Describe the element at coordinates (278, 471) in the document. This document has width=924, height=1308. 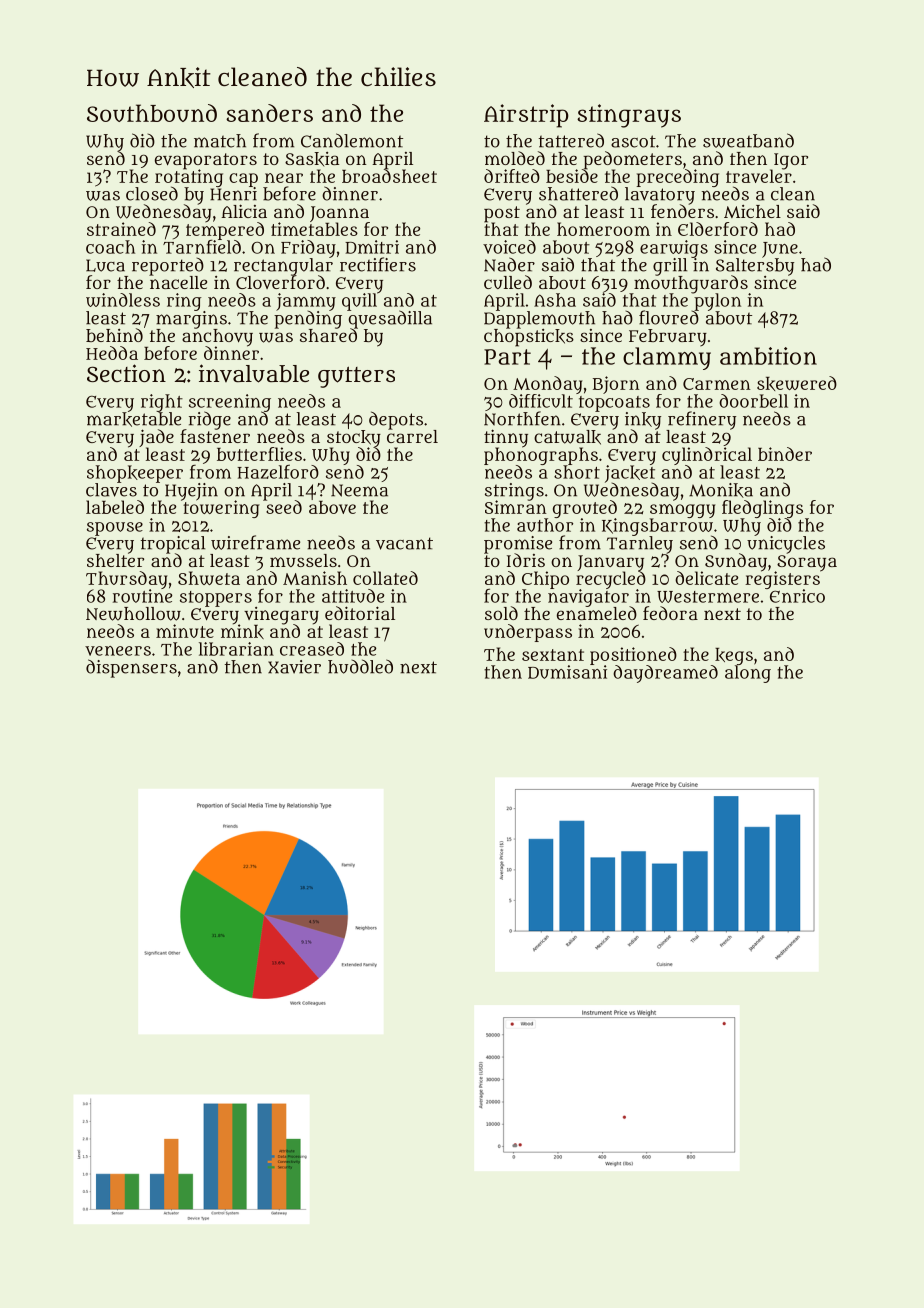
I see `Hazelford` at that location.
